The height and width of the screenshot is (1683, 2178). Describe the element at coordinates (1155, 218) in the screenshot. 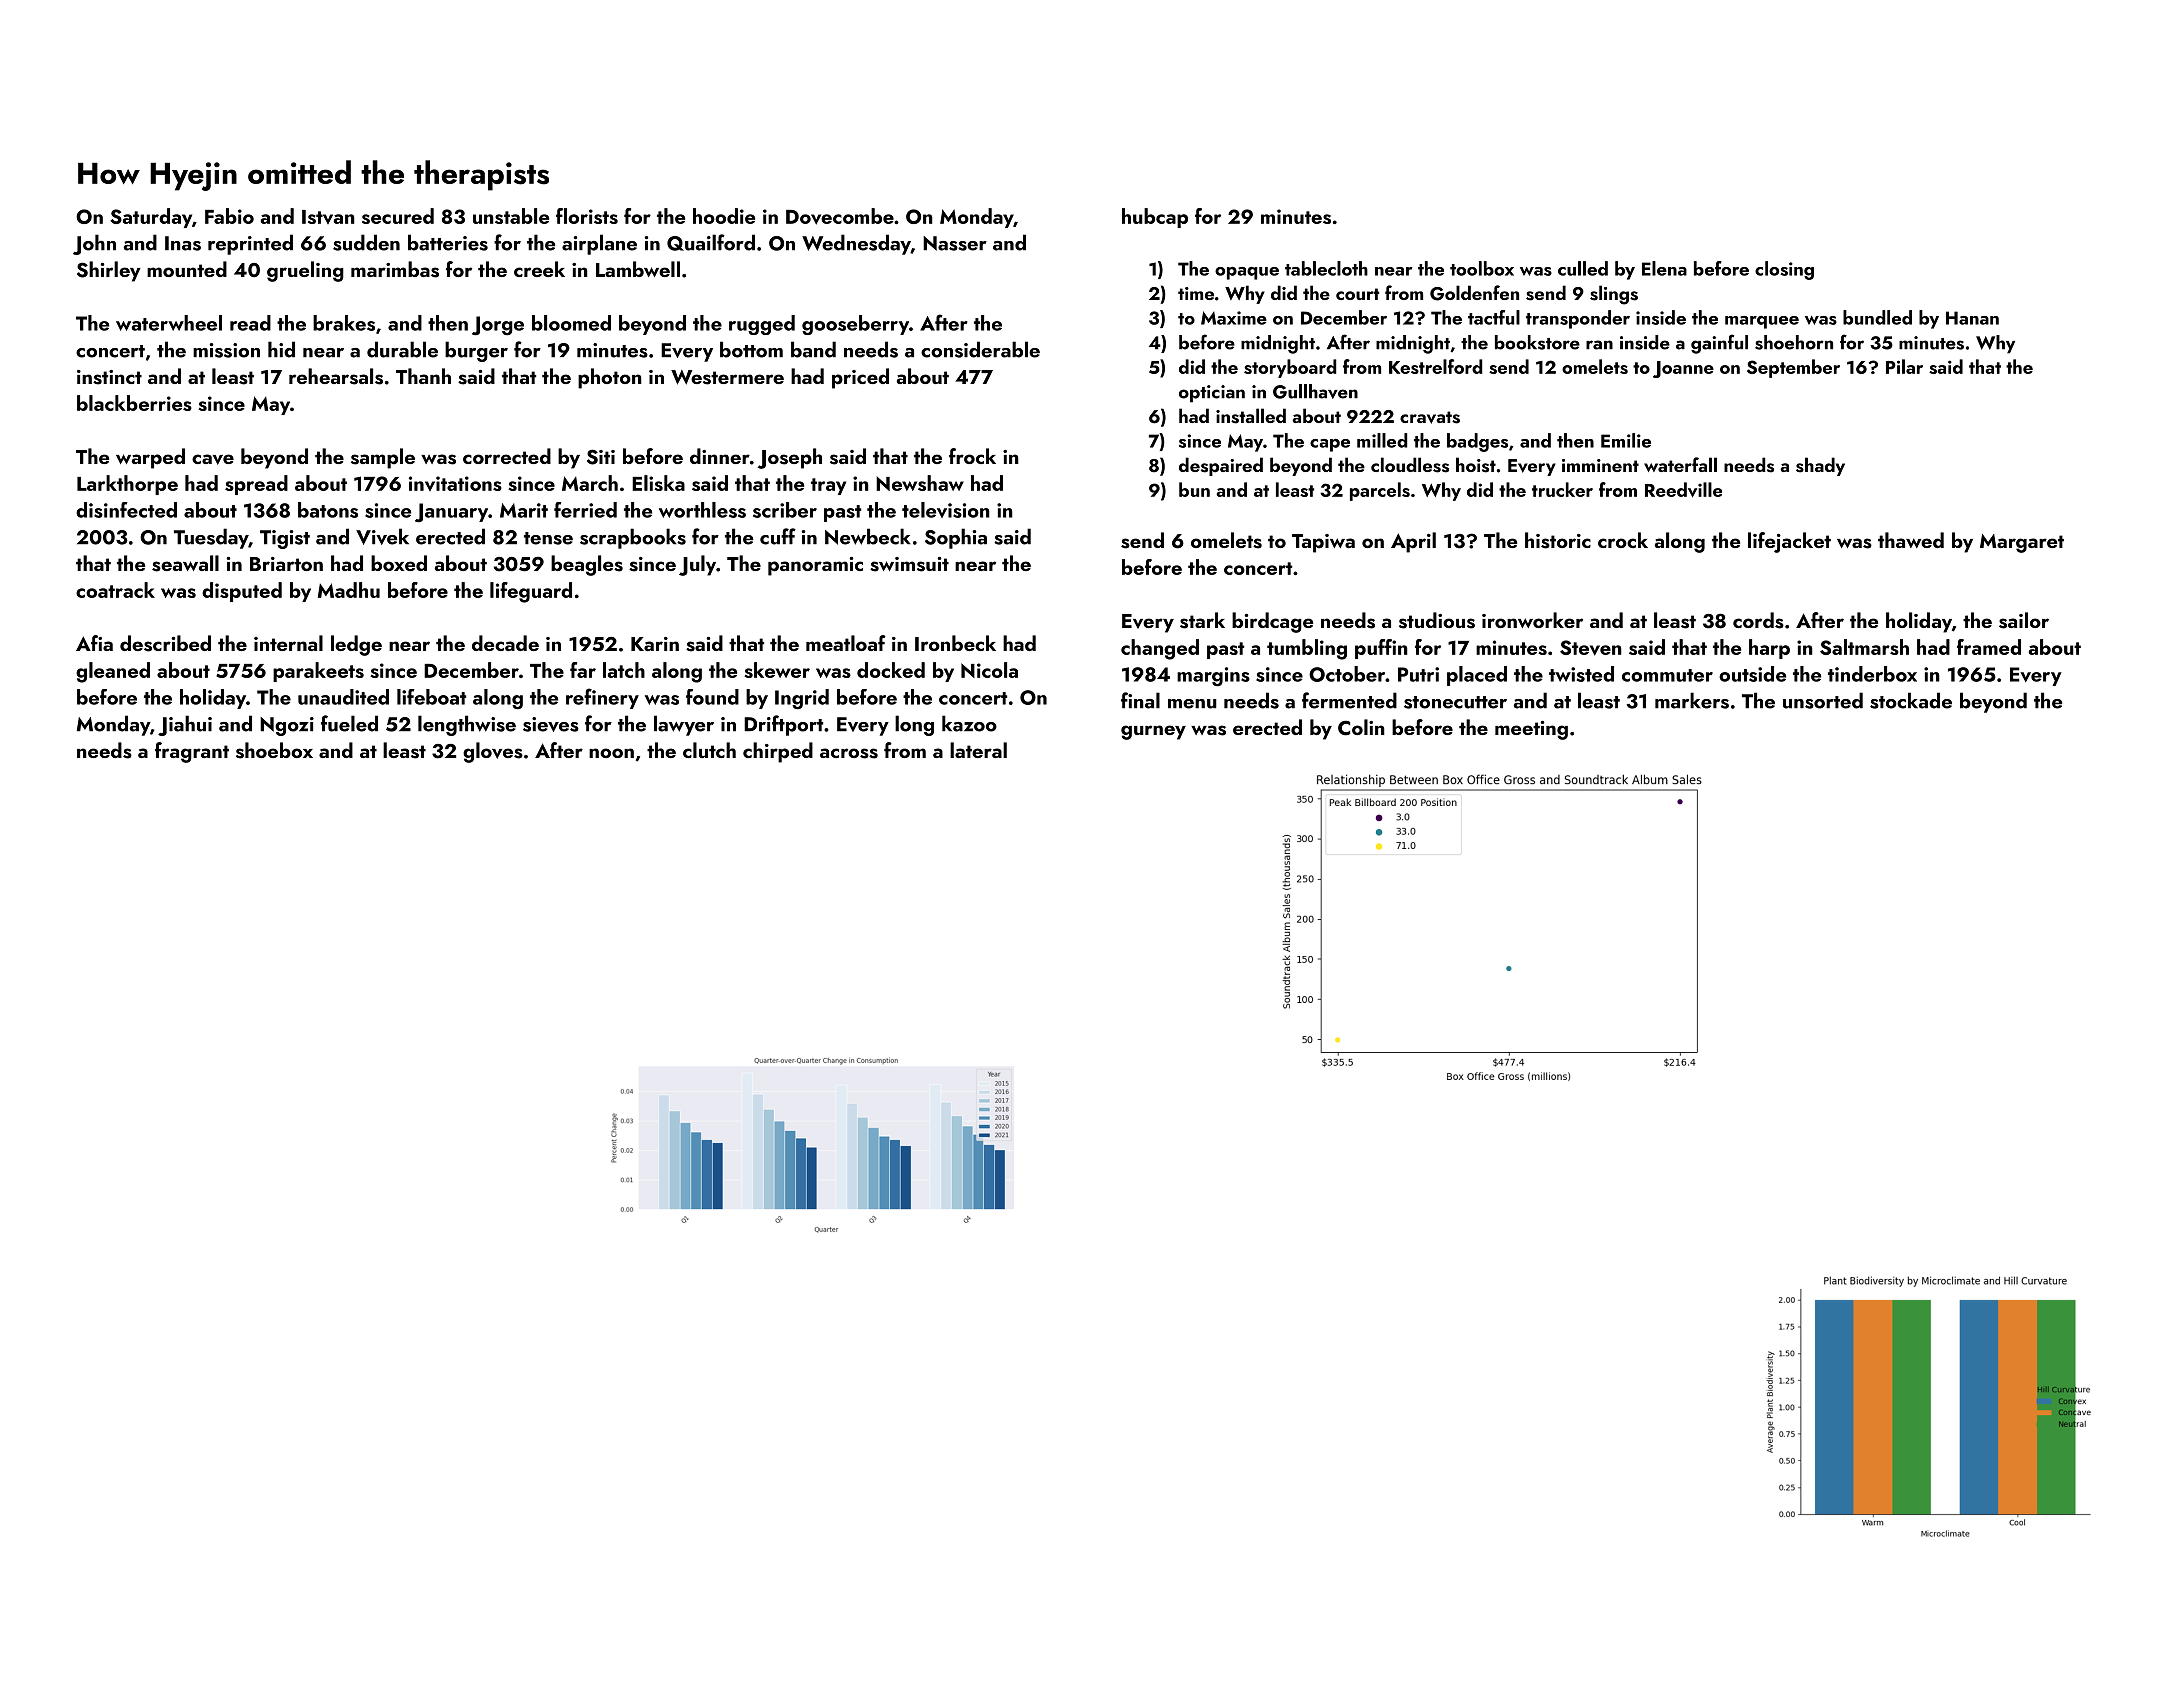

I see `hubcap` at that location.
